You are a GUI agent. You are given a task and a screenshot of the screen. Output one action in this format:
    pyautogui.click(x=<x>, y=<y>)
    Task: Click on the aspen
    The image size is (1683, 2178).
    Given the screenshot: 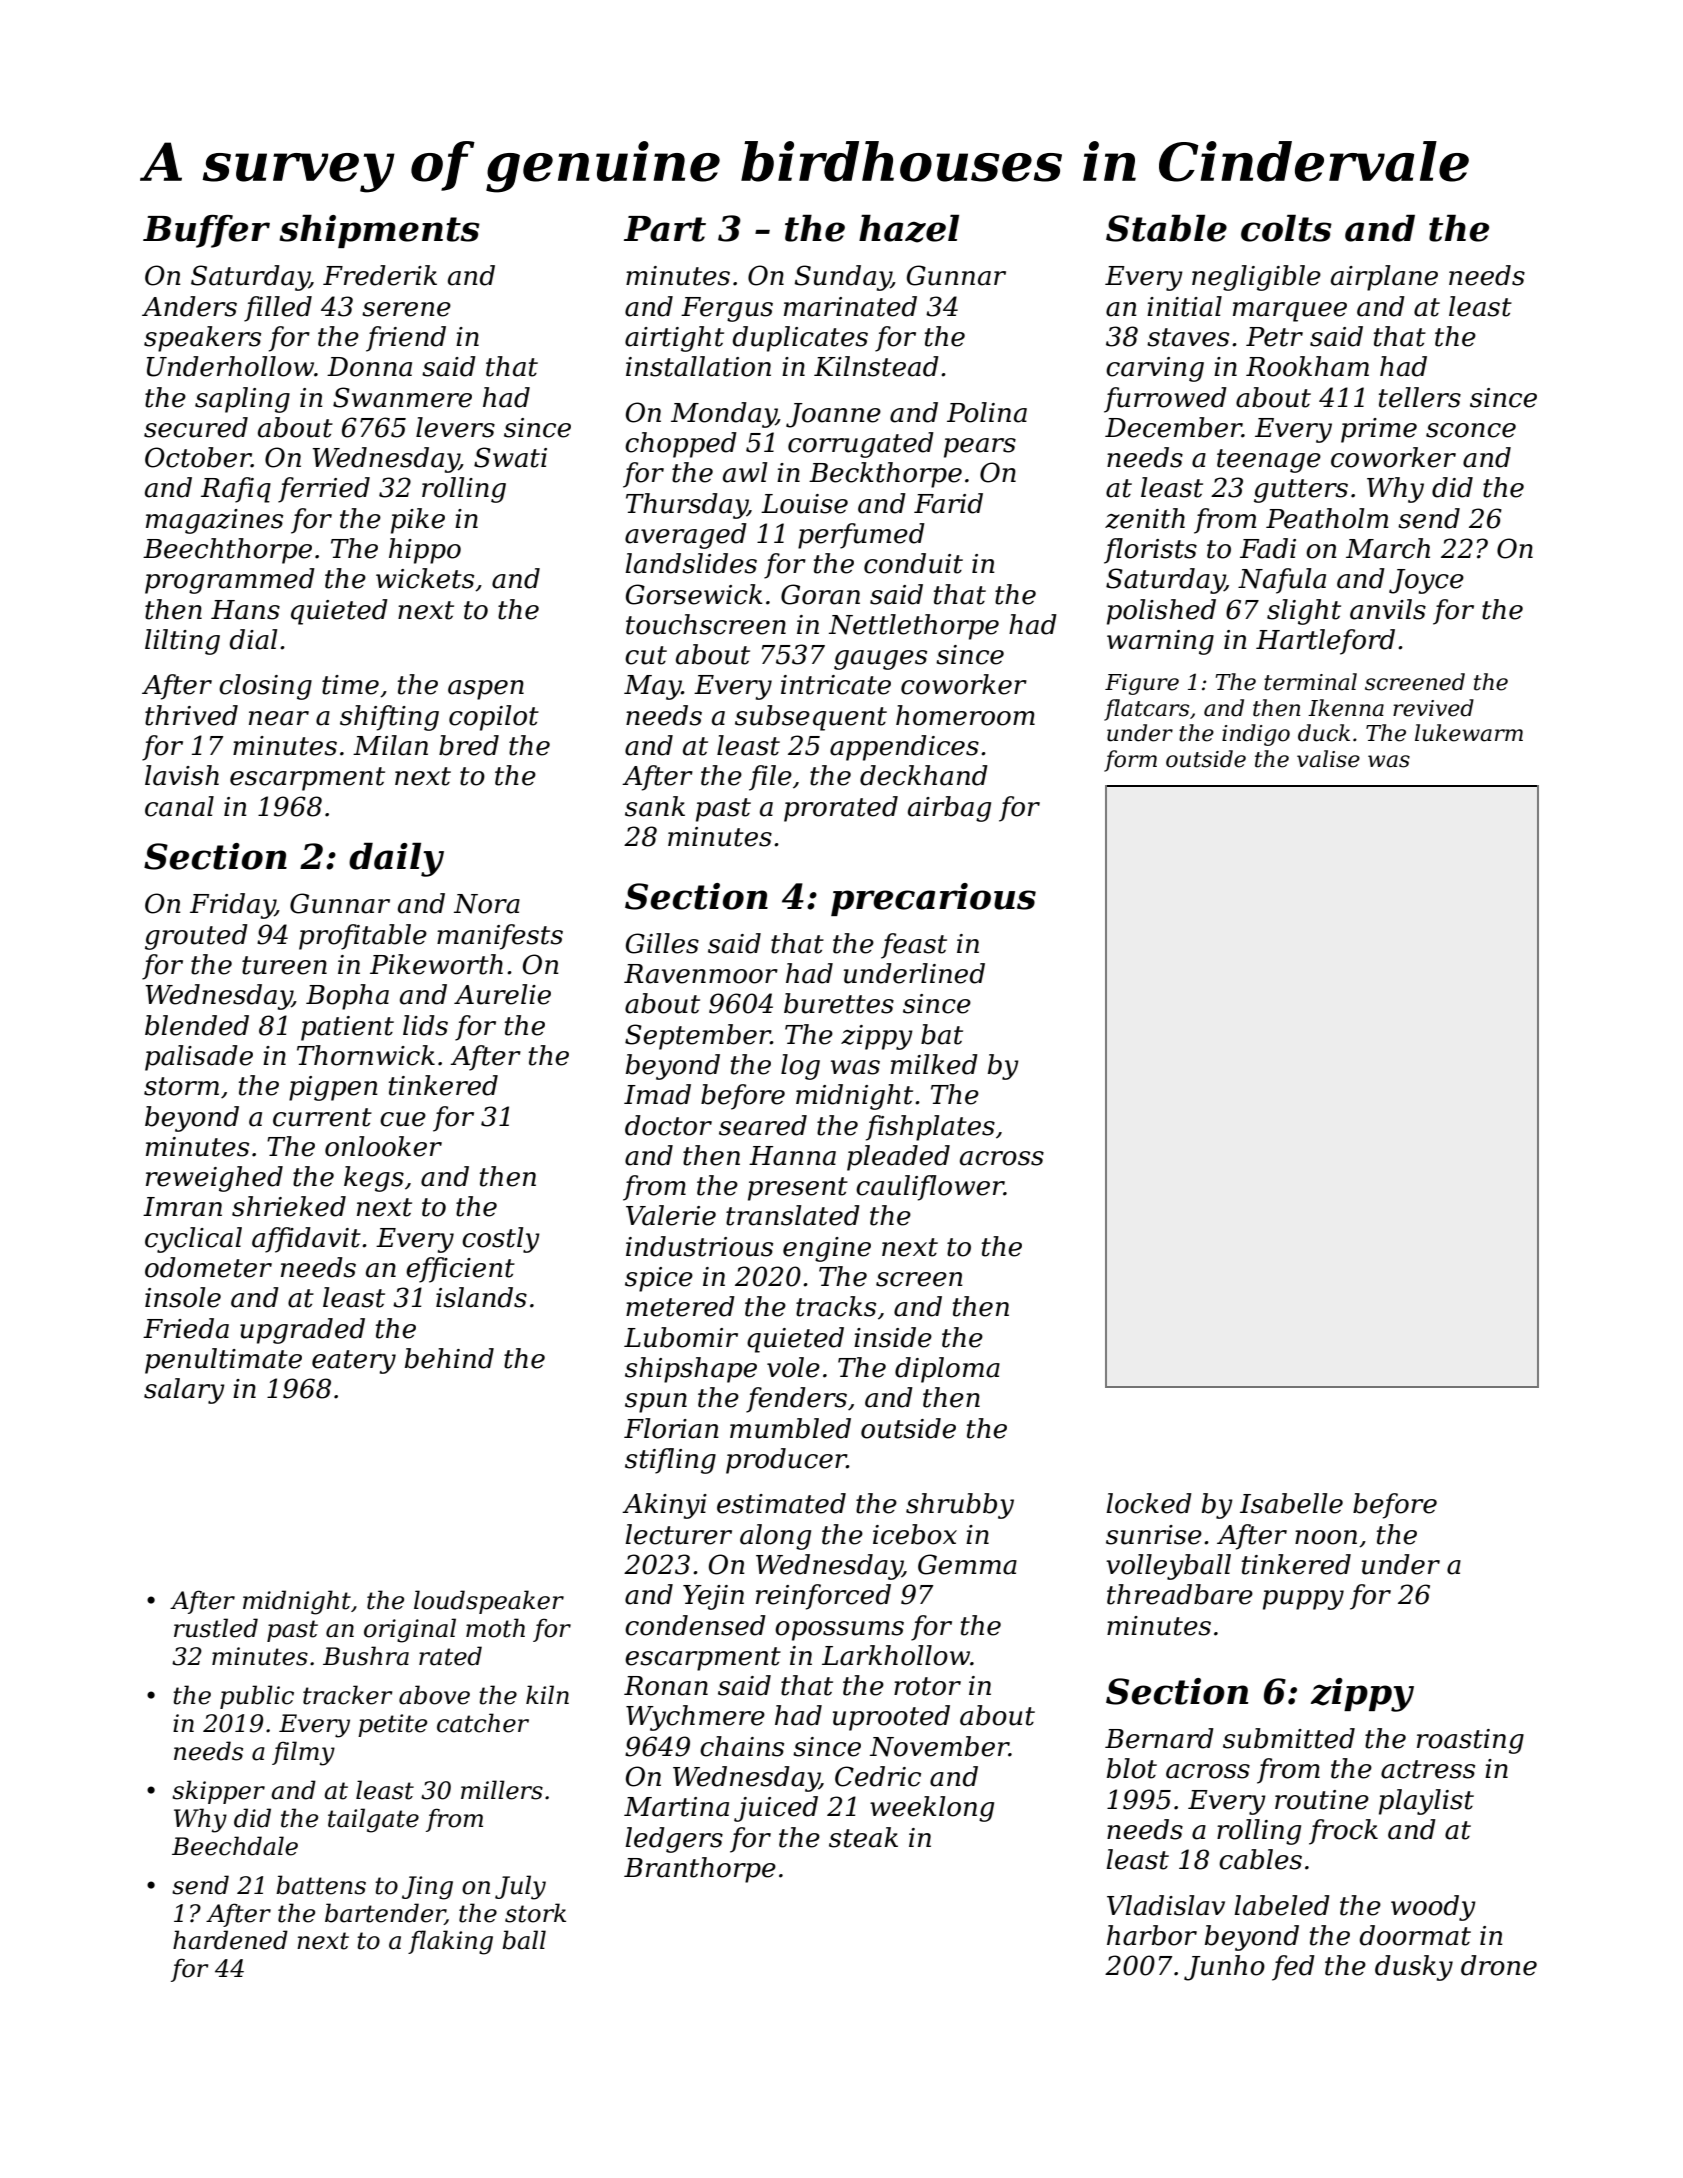 What is the action you would take?
    pyautogui.click(x=486, y=690)
